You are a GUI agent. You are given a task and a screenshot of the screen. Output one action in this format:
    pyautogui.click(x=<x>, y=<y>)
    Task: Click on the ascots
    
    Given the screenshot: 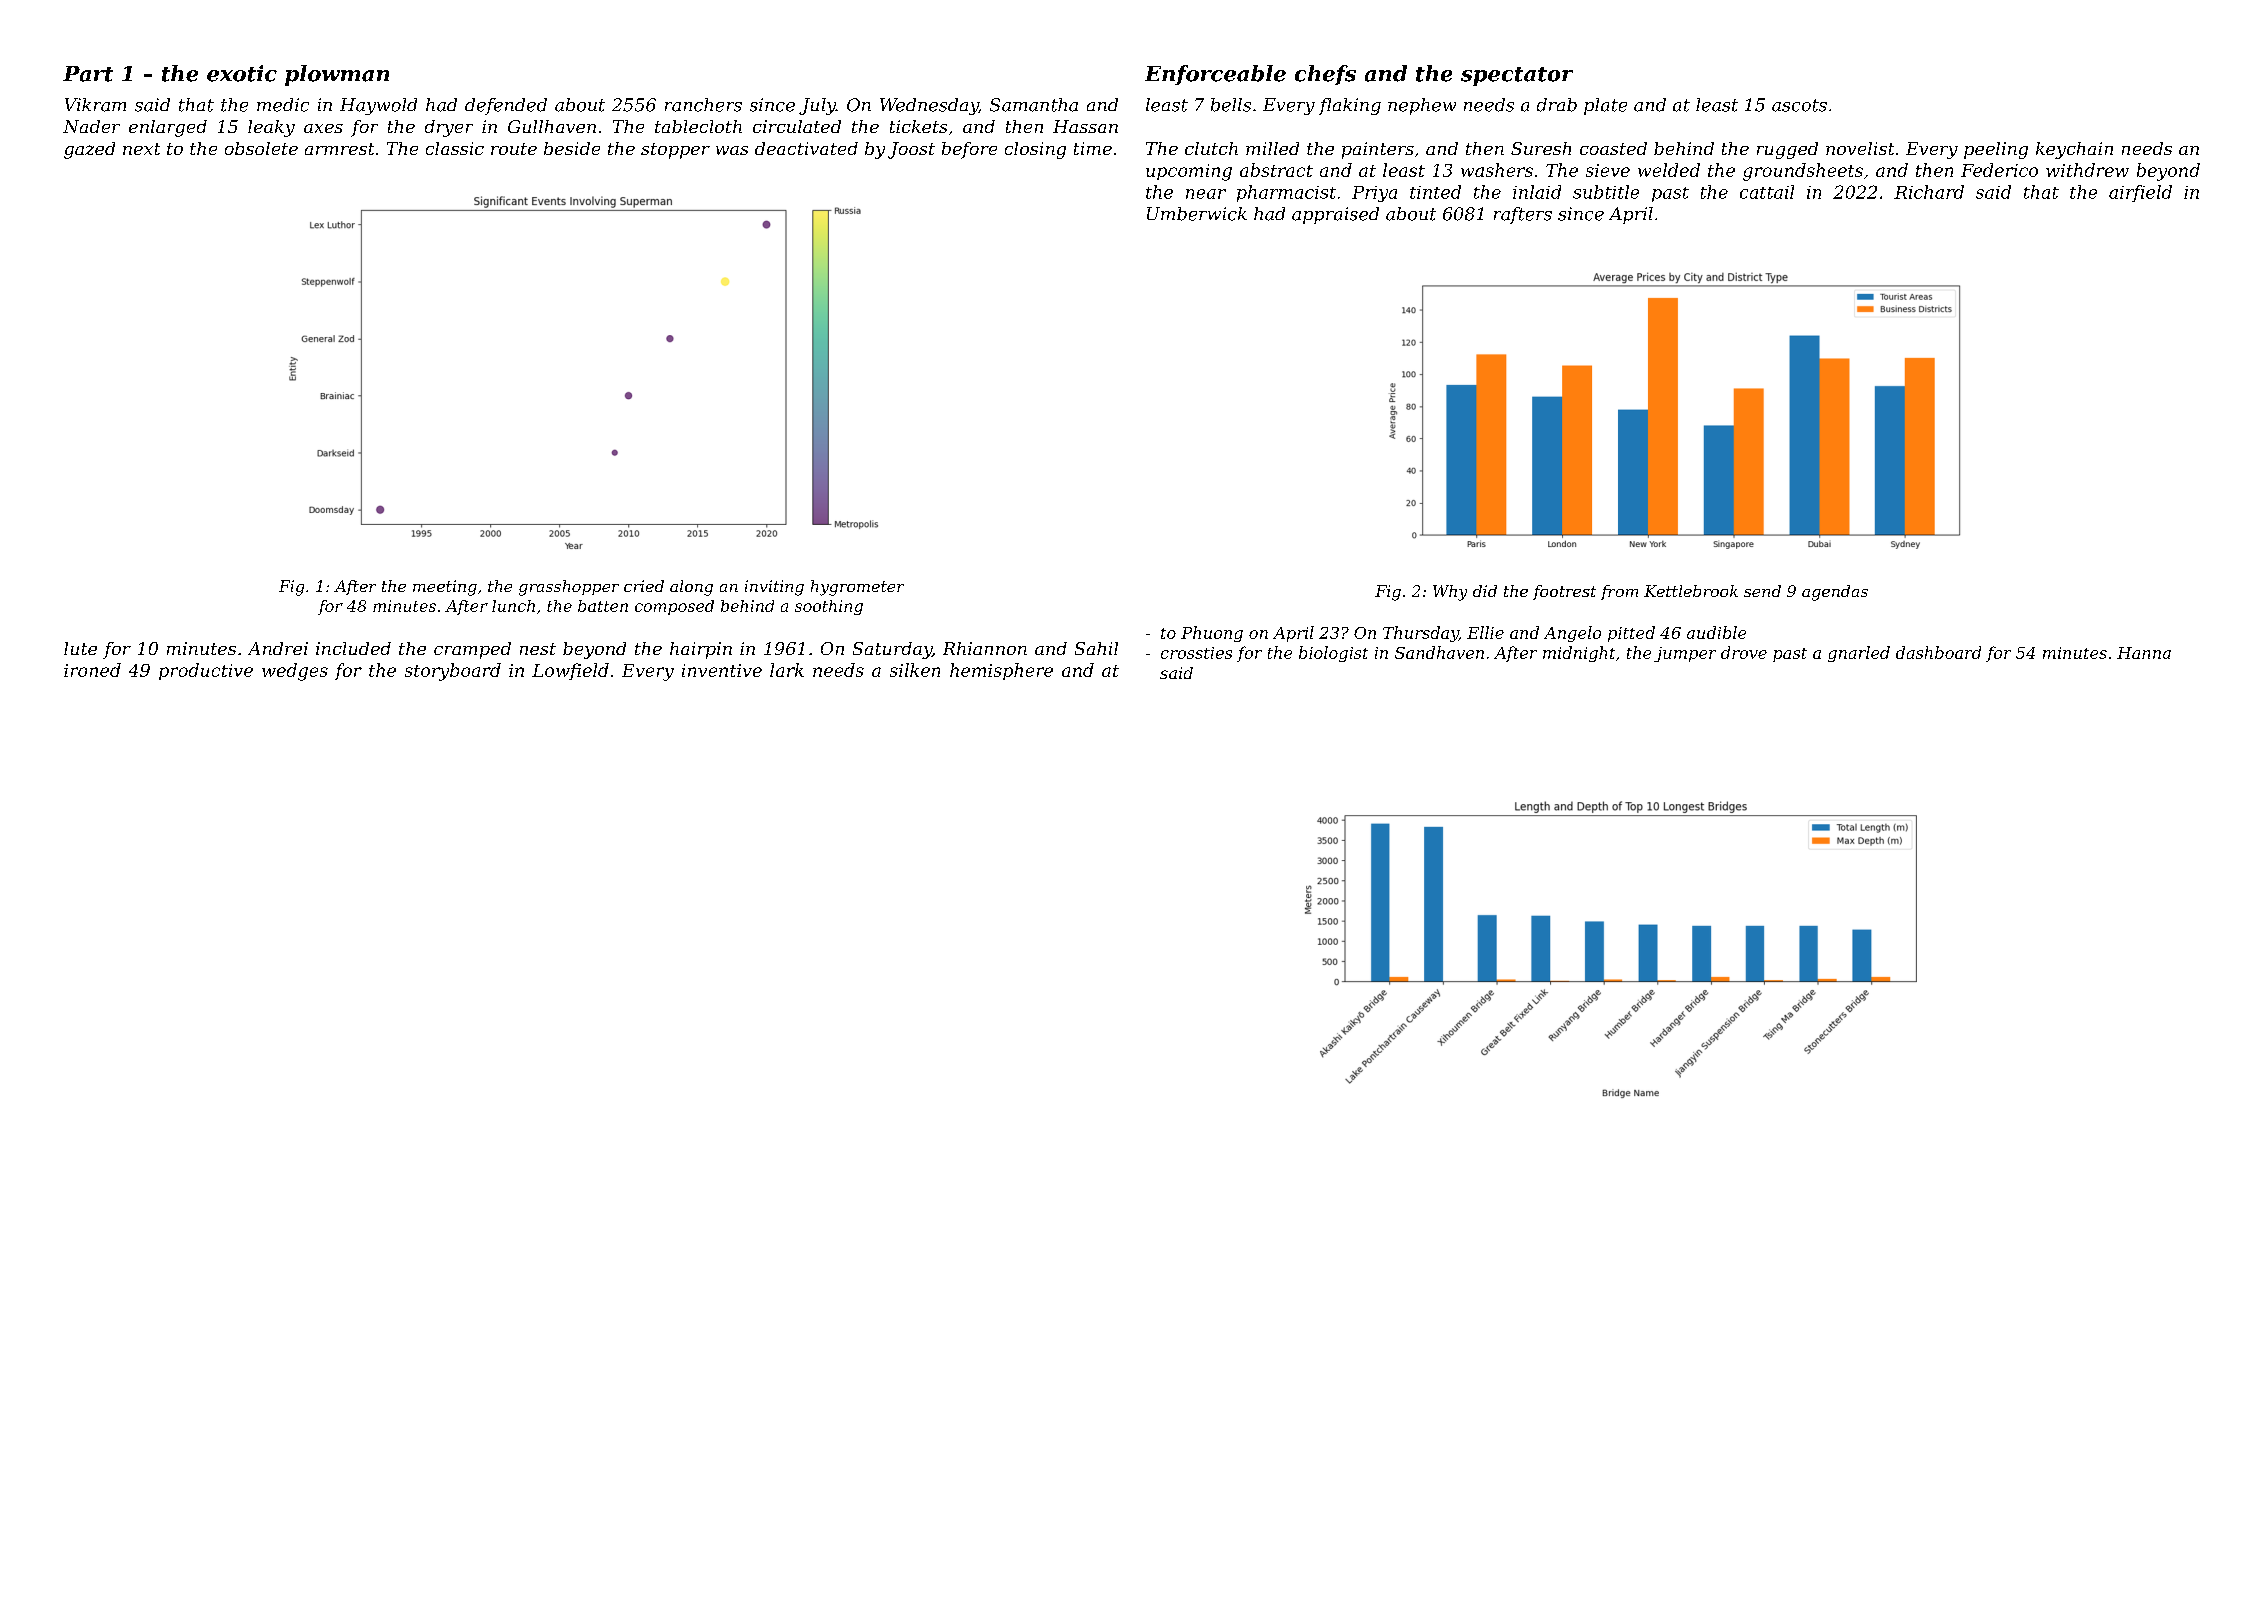 What is the action you would take?
    pyautogui.click(x=1799, y=105)
